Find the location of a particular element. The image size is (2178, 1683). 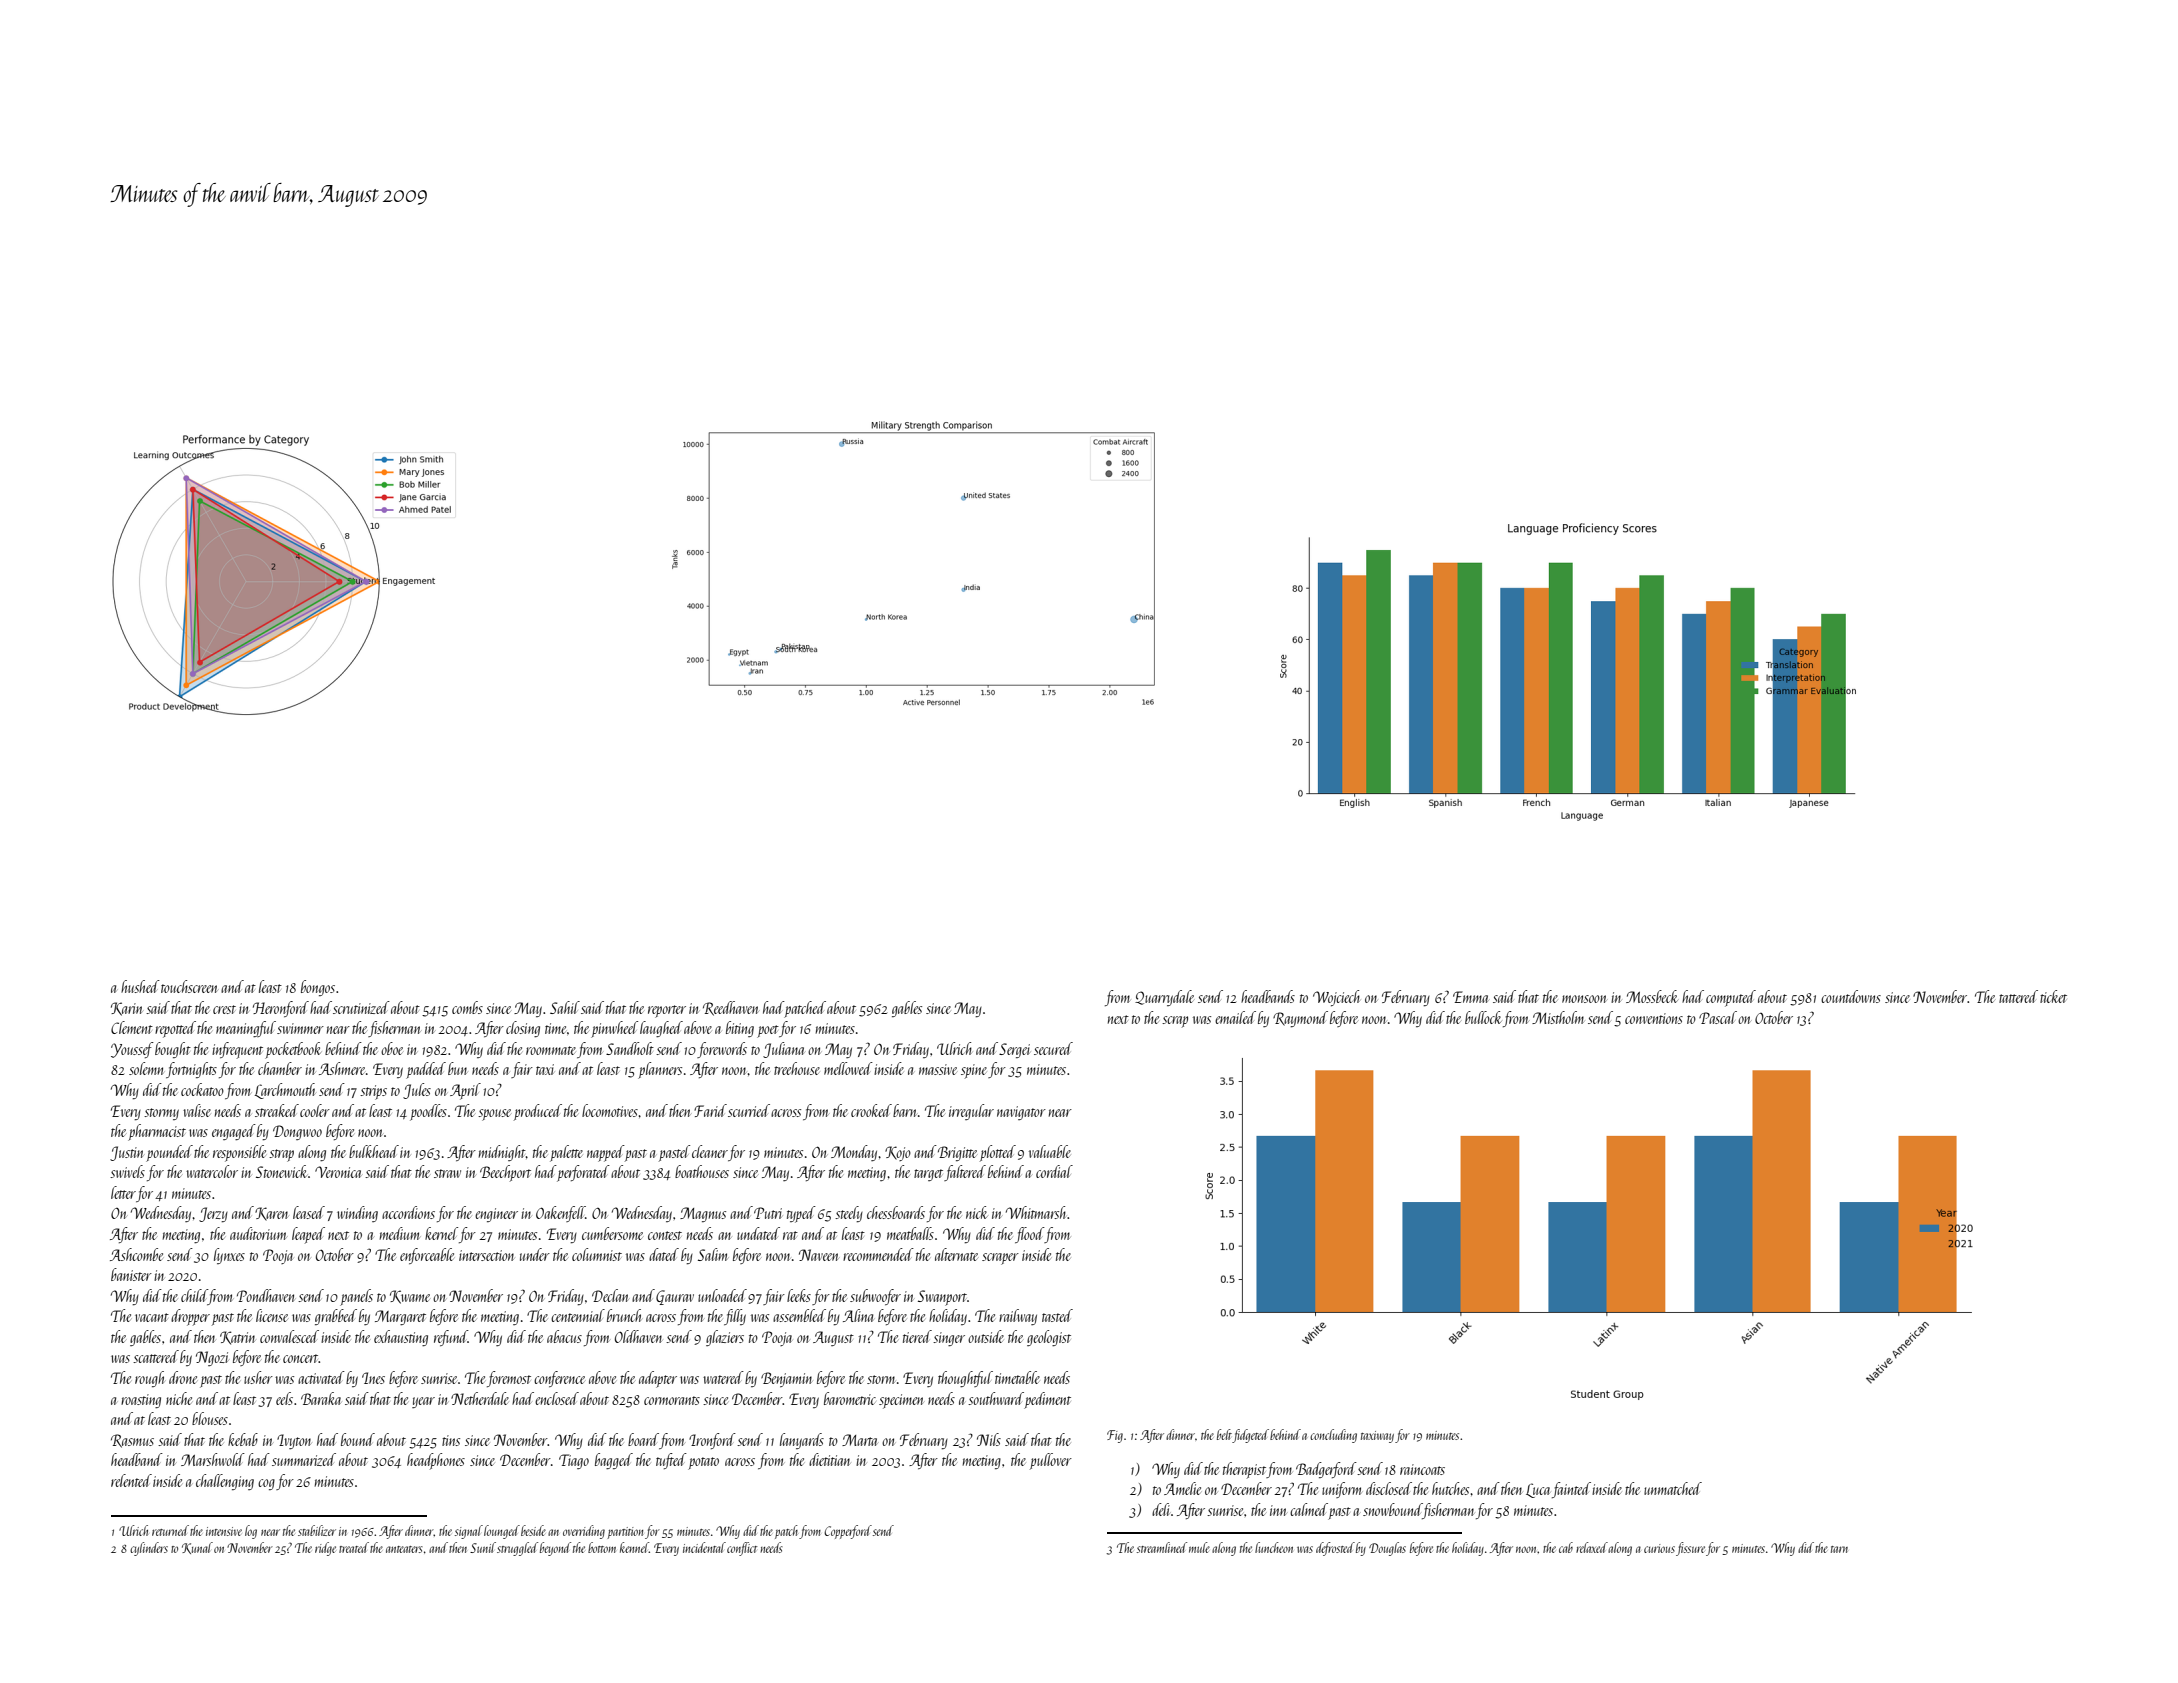

cordial is located at coordinates (1054, 1171).
